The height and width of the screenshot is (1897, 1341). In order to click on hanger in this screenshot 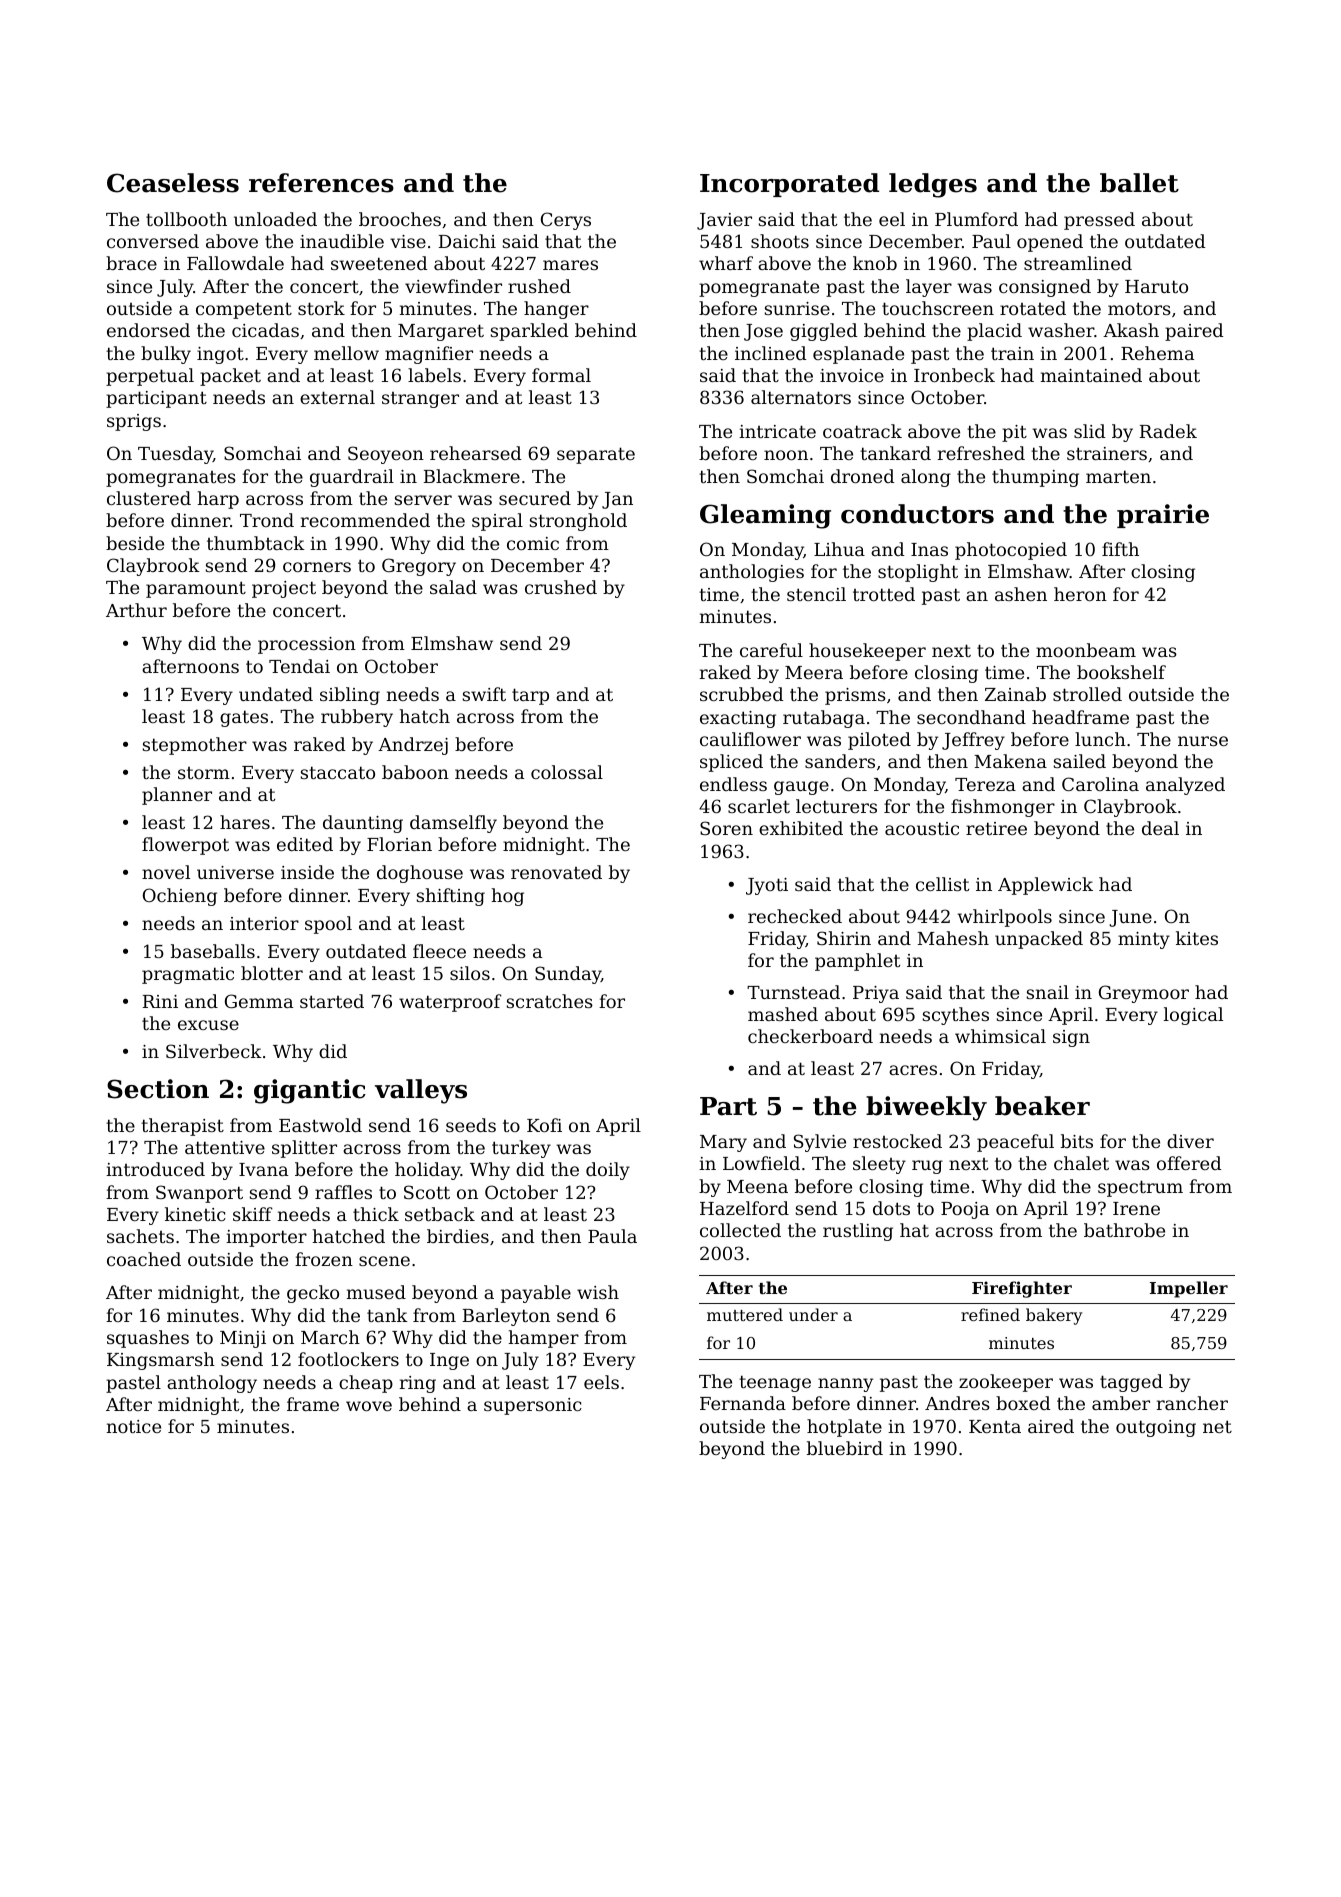, I will do `click(556, 310)`.
